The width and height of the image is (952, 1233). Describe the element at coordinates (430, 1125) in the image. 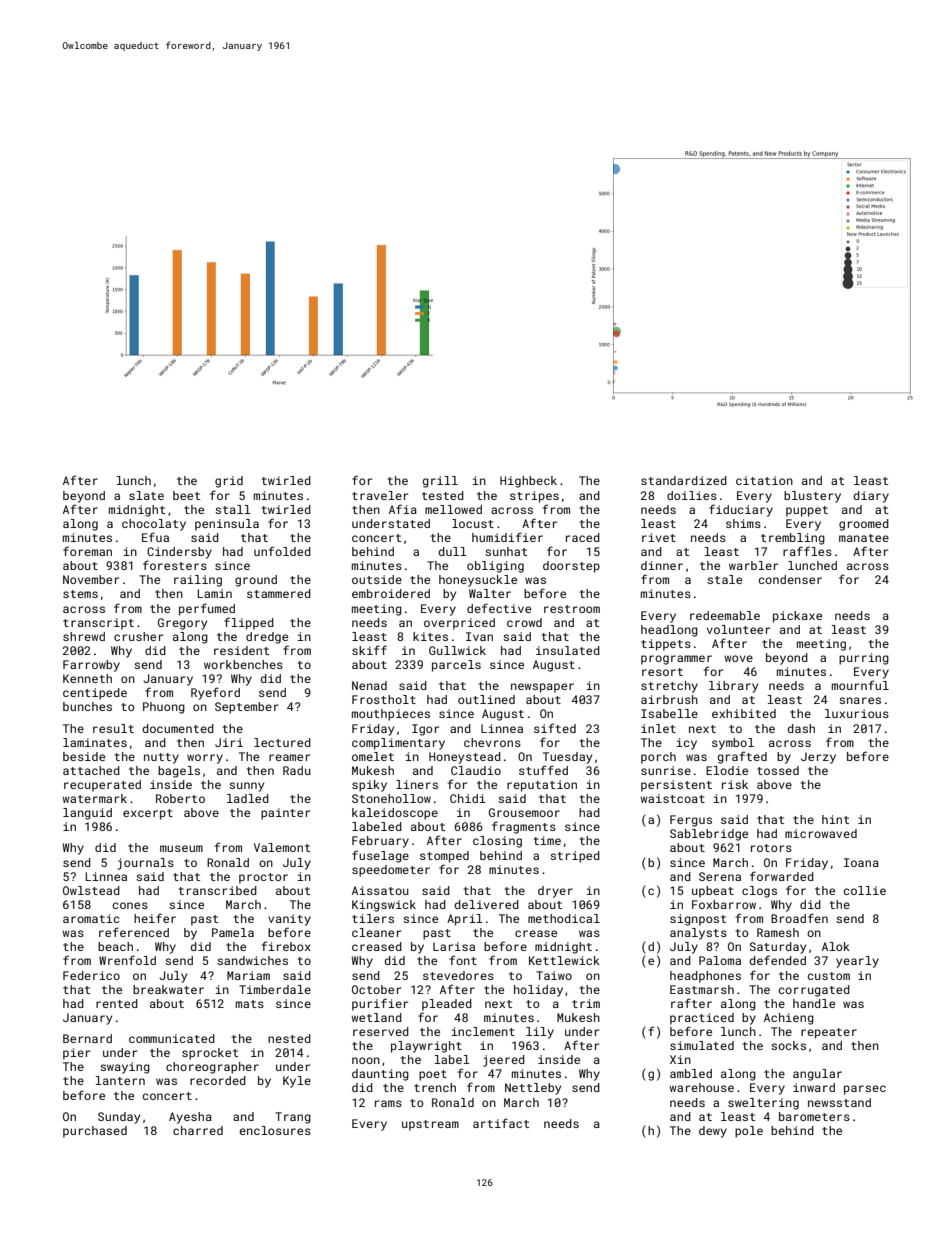

I see `upstream` at that location.
